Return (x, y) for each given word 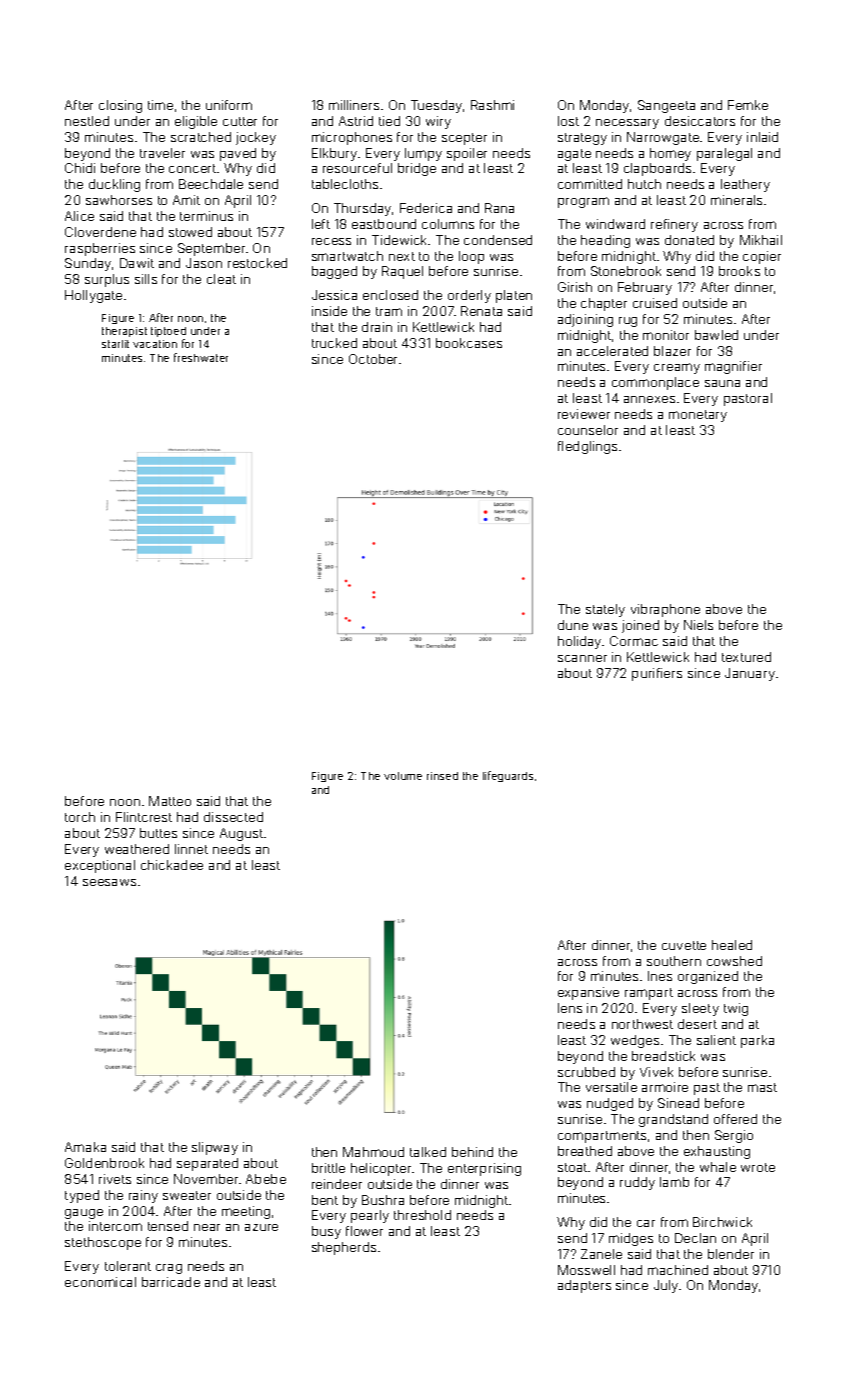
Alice (79, 216)
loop (471, 257)
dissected (233, 817)
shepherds (344, 1248)
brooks (739, 271)
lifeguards (508, 776)
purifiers (657, 674)
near (207, 1227)
